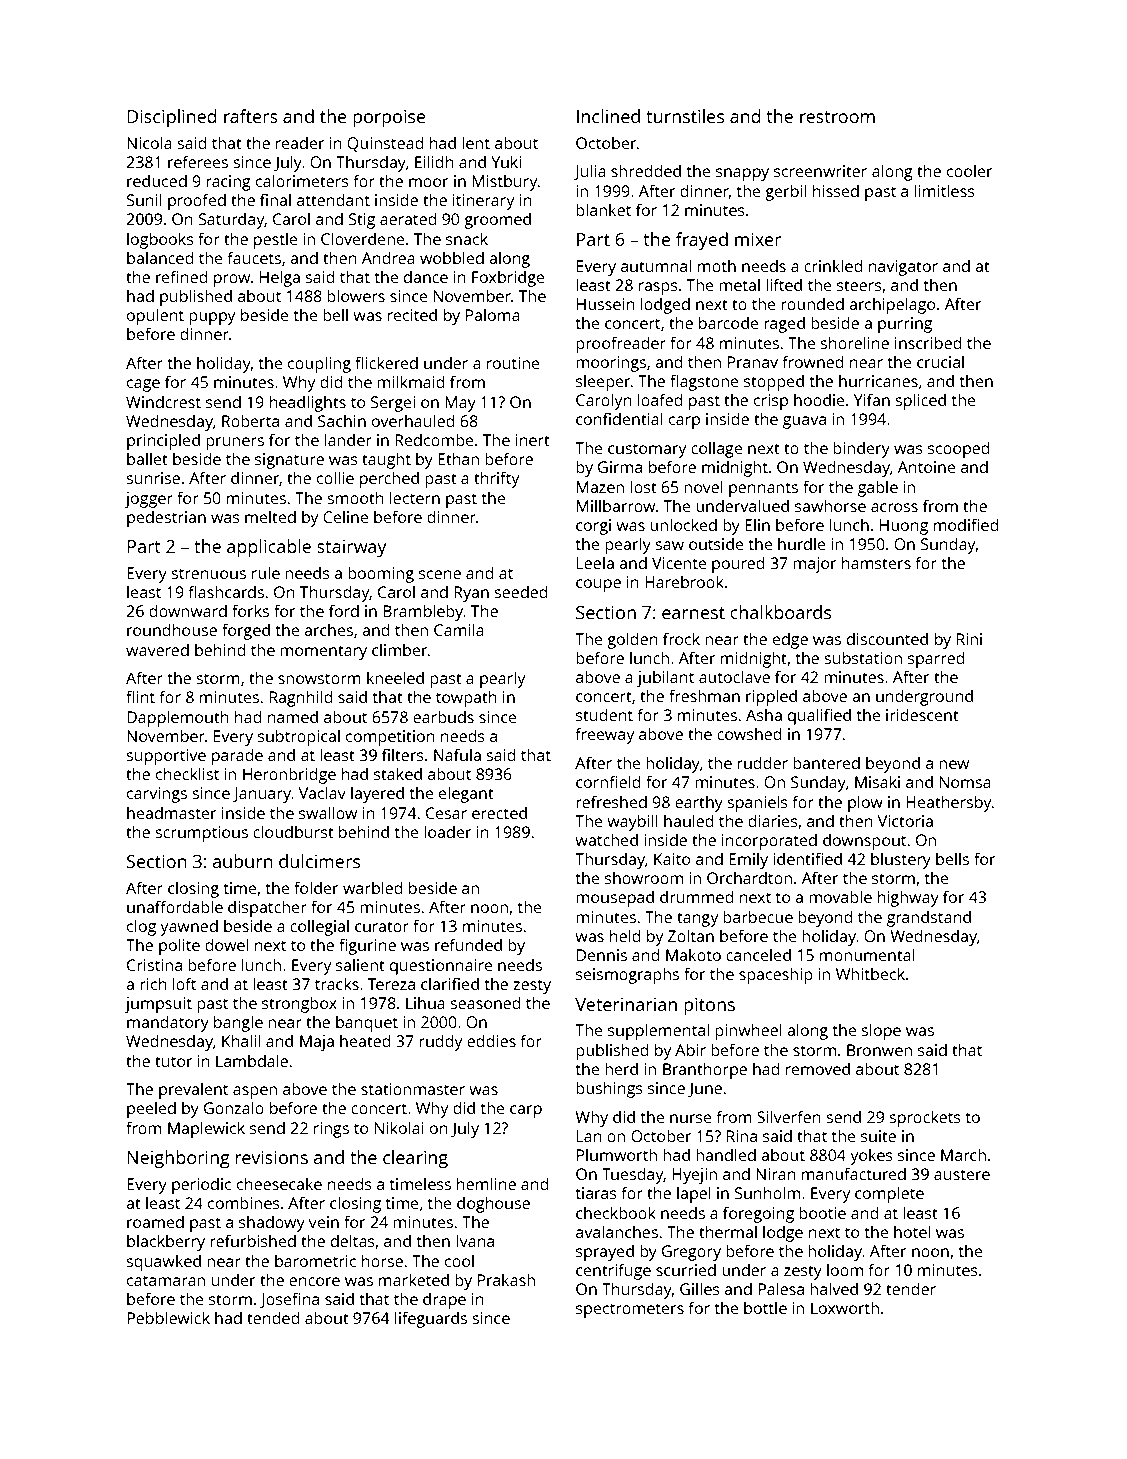  Describe the element at coordinates (870, 973) in the image. I see `Whitbeck` at that location.
